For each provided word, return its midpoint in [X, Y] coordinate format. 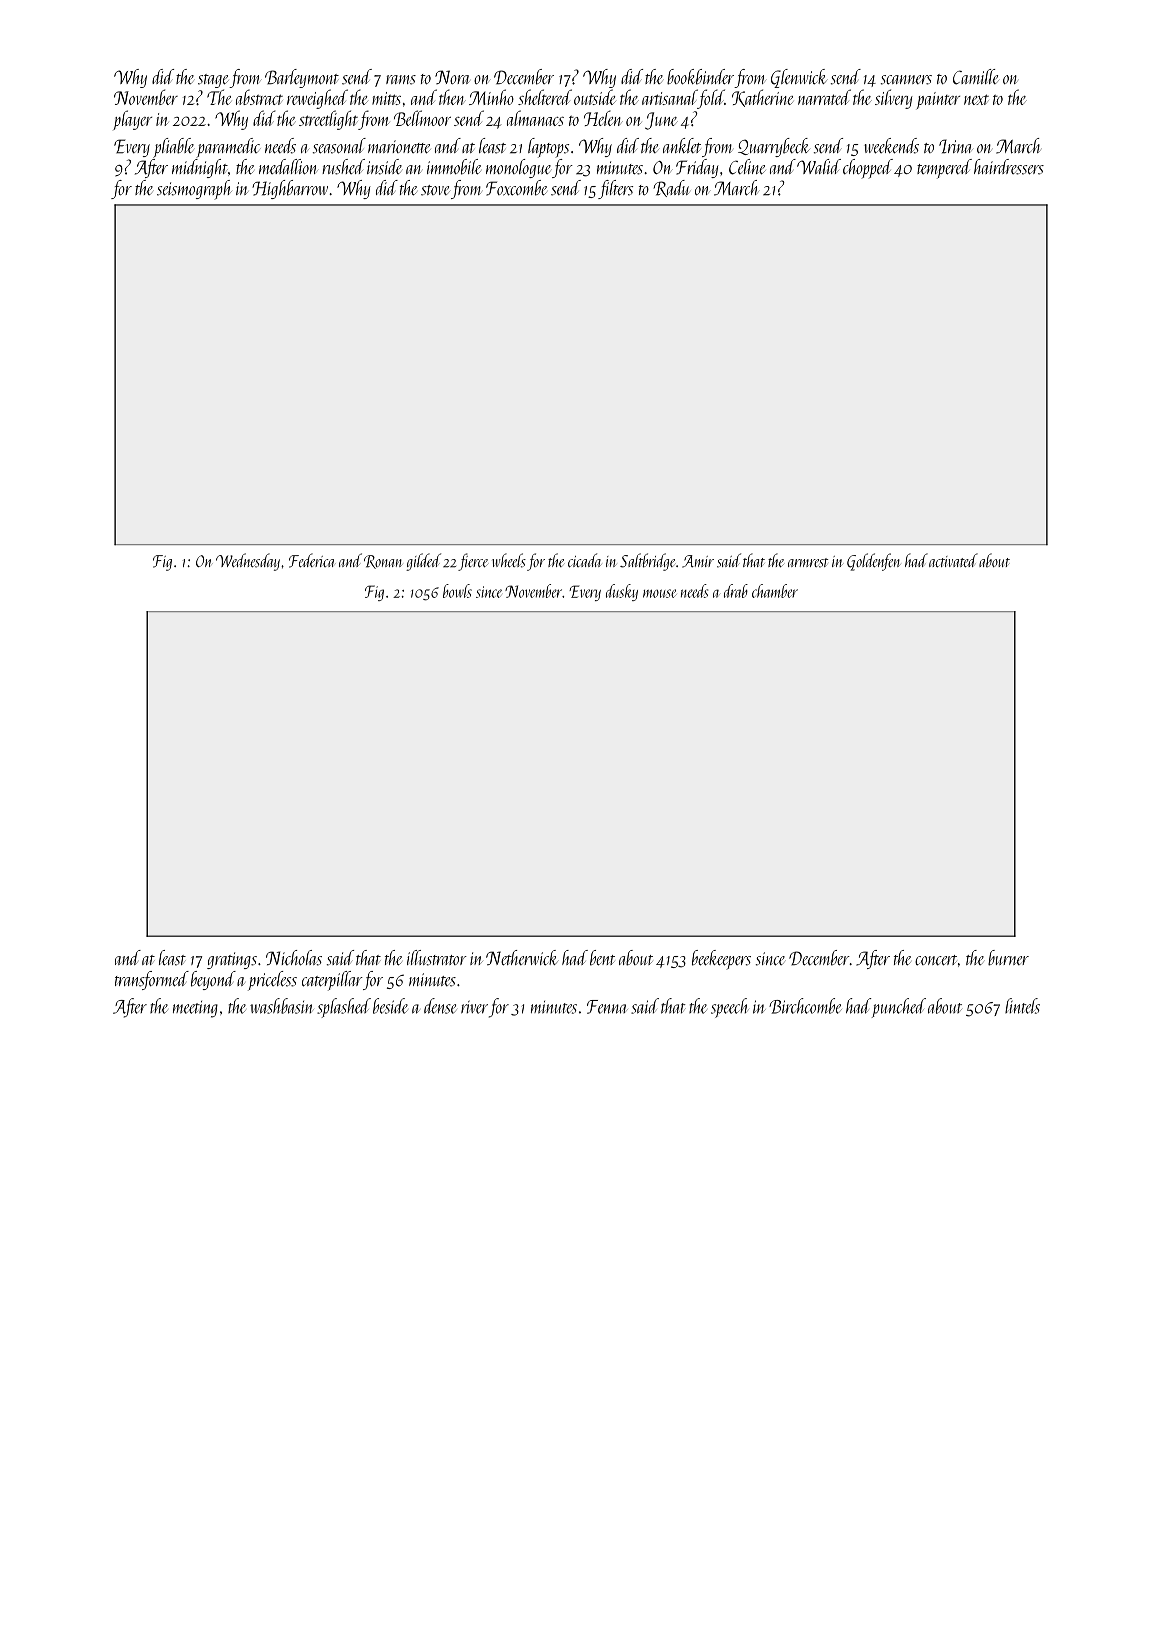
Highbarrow [290, 189]
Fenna [607, 1007]
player [132, 120]
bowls [457, 591]
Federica [312, 560]
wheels [509, 560]
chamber [775, 591]
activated [953, 560]
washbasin [282, 1006]
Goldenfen [874, 562]
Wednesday [248, 562]
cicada [585, 560]
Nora [452, 77]
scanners [906, 80]
